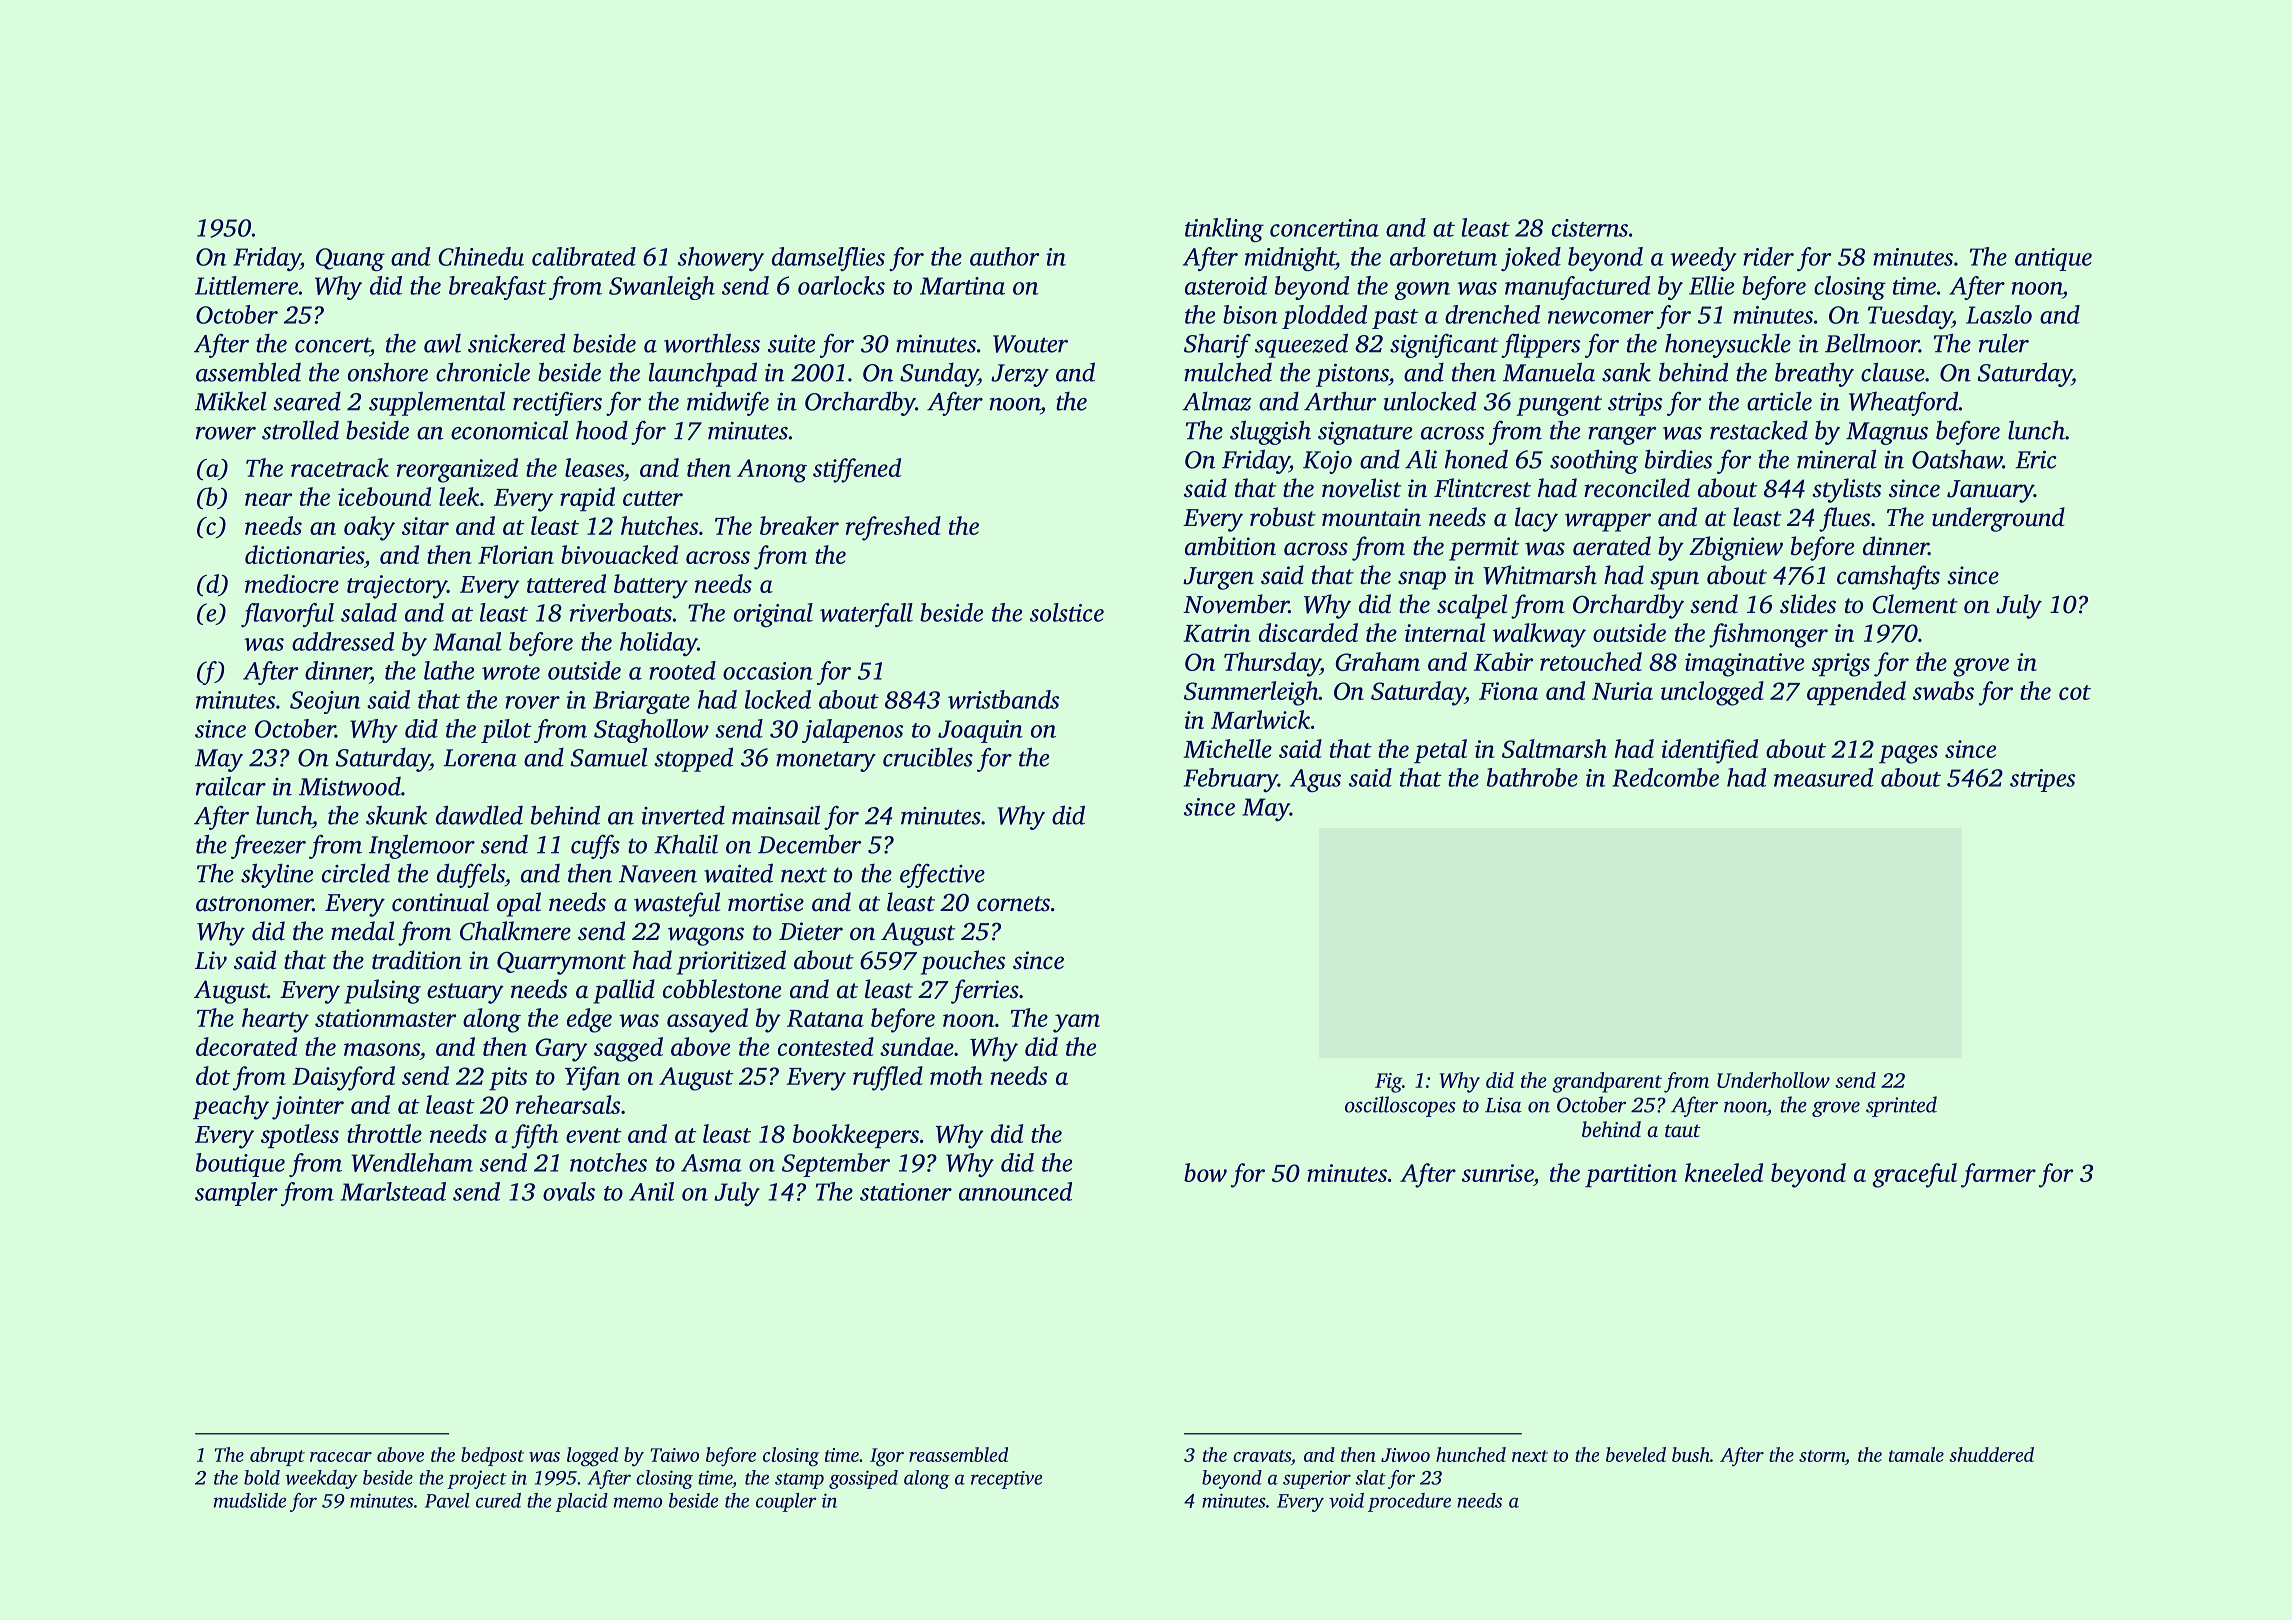  I want to click on Quang, so click(350, 259).
